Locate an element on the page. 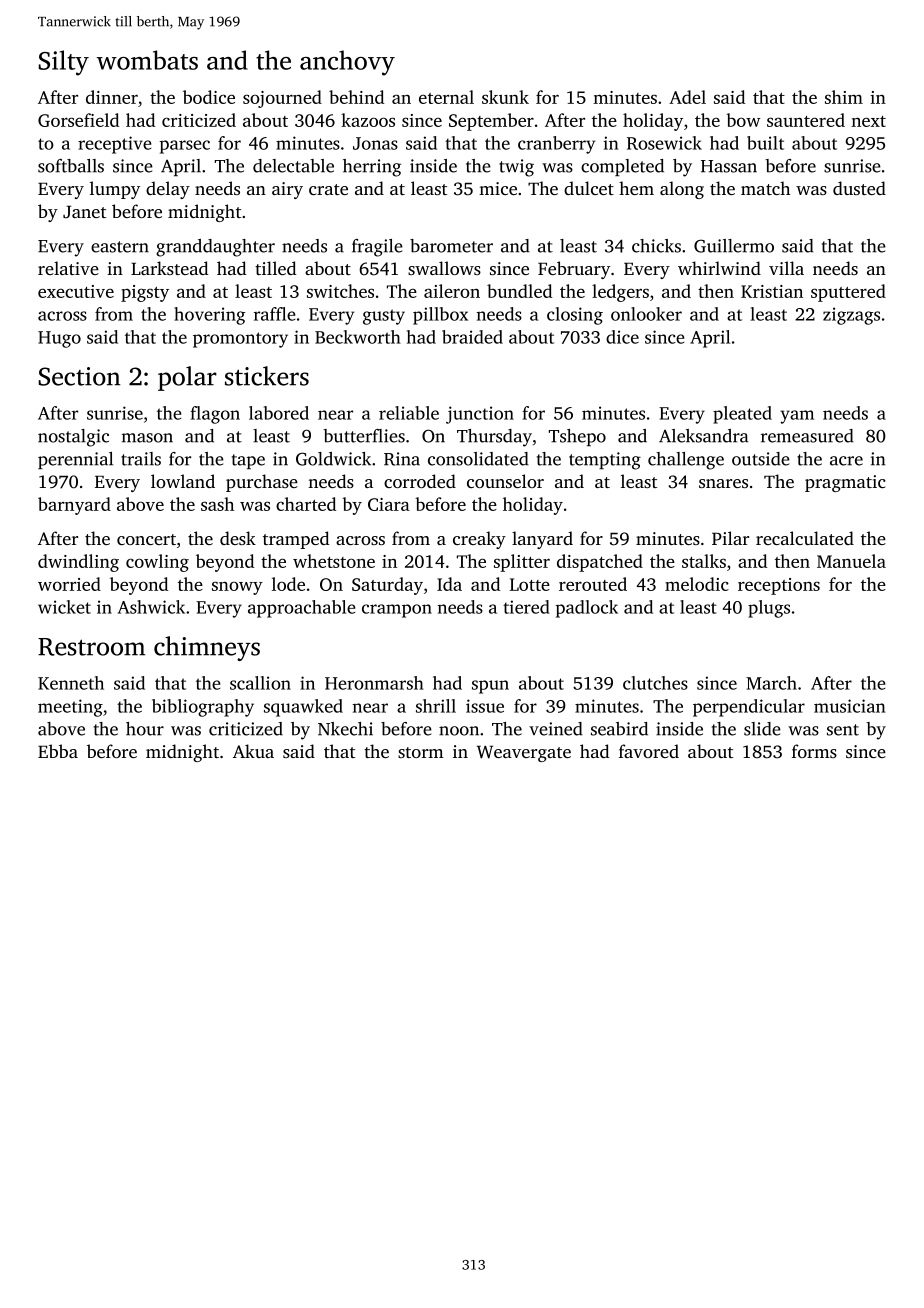  anchovy is located at coordinates (347, 63).
